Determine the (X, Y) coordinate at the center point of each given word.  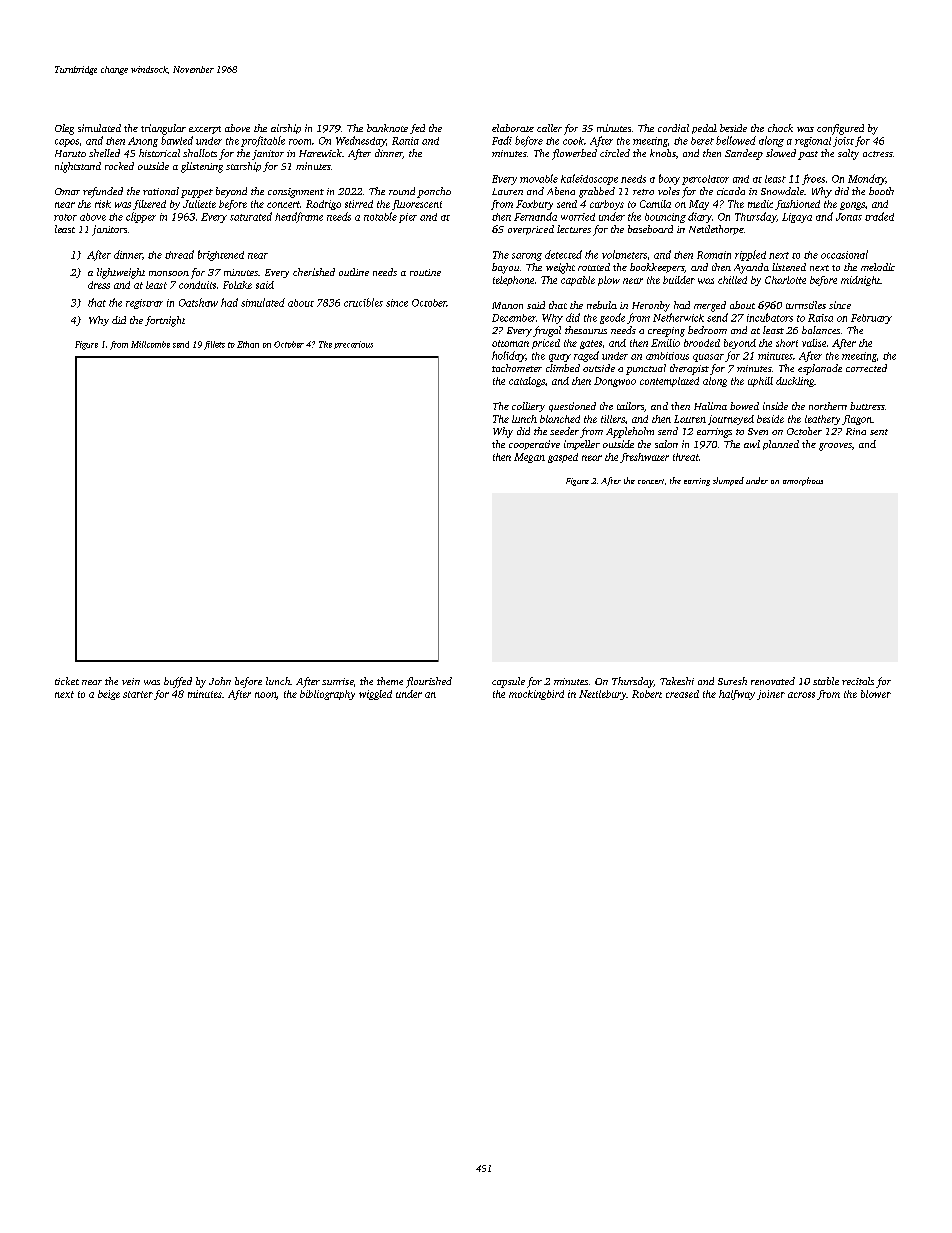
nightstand (78, 167)
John (220, 681)
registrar (144, 304)
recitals (858, 681)
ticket (67, 681)
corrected (866, 368)
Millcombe (150, 344)
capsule (508, 682)
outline (354, 272)
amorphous (803, 481)
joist (843, 142)
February (871, 319)
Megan (529, 458)
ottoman (510, 343)
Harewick (320, 153)
